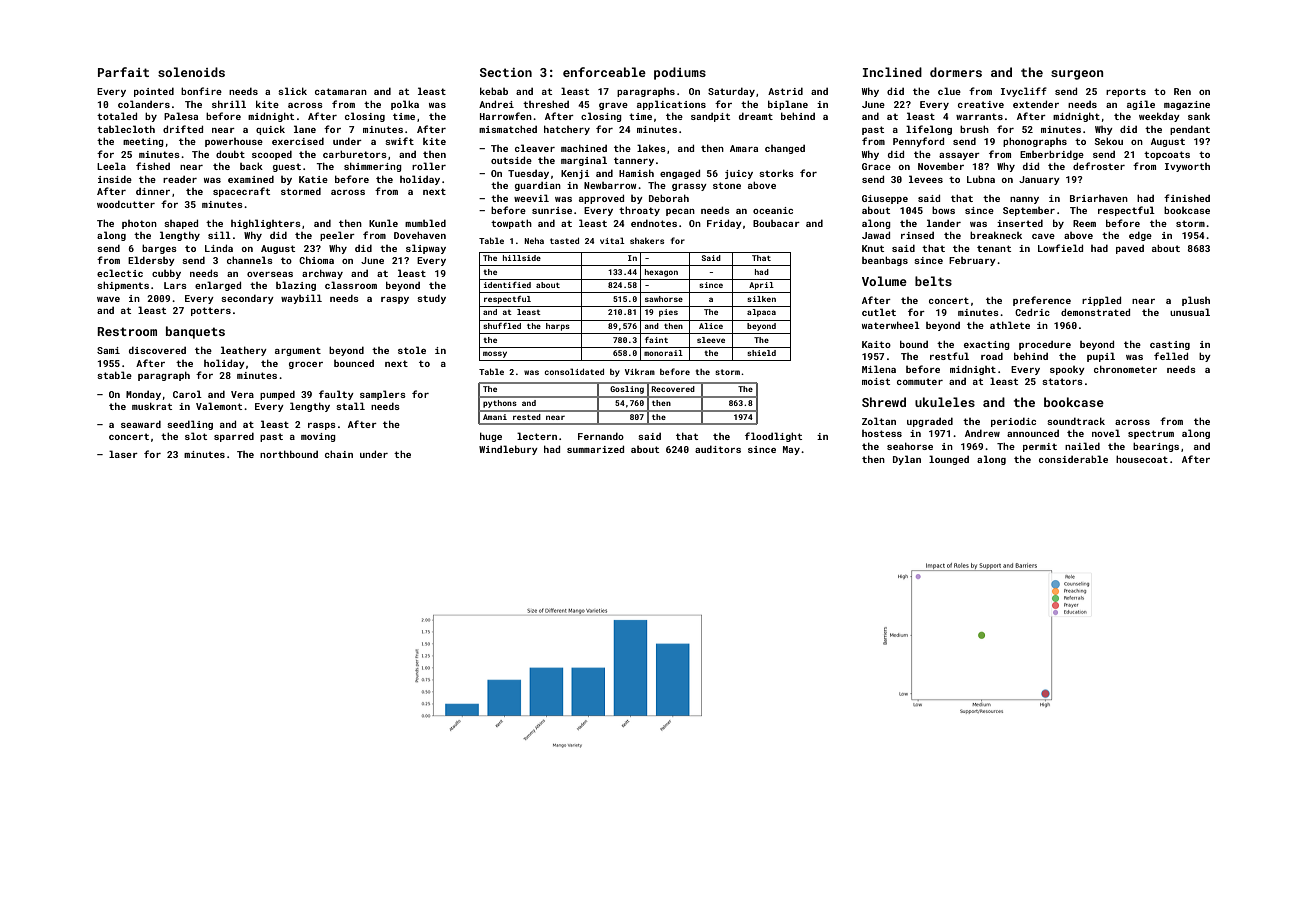  I want to click on consolidated, so click(574, 371).
